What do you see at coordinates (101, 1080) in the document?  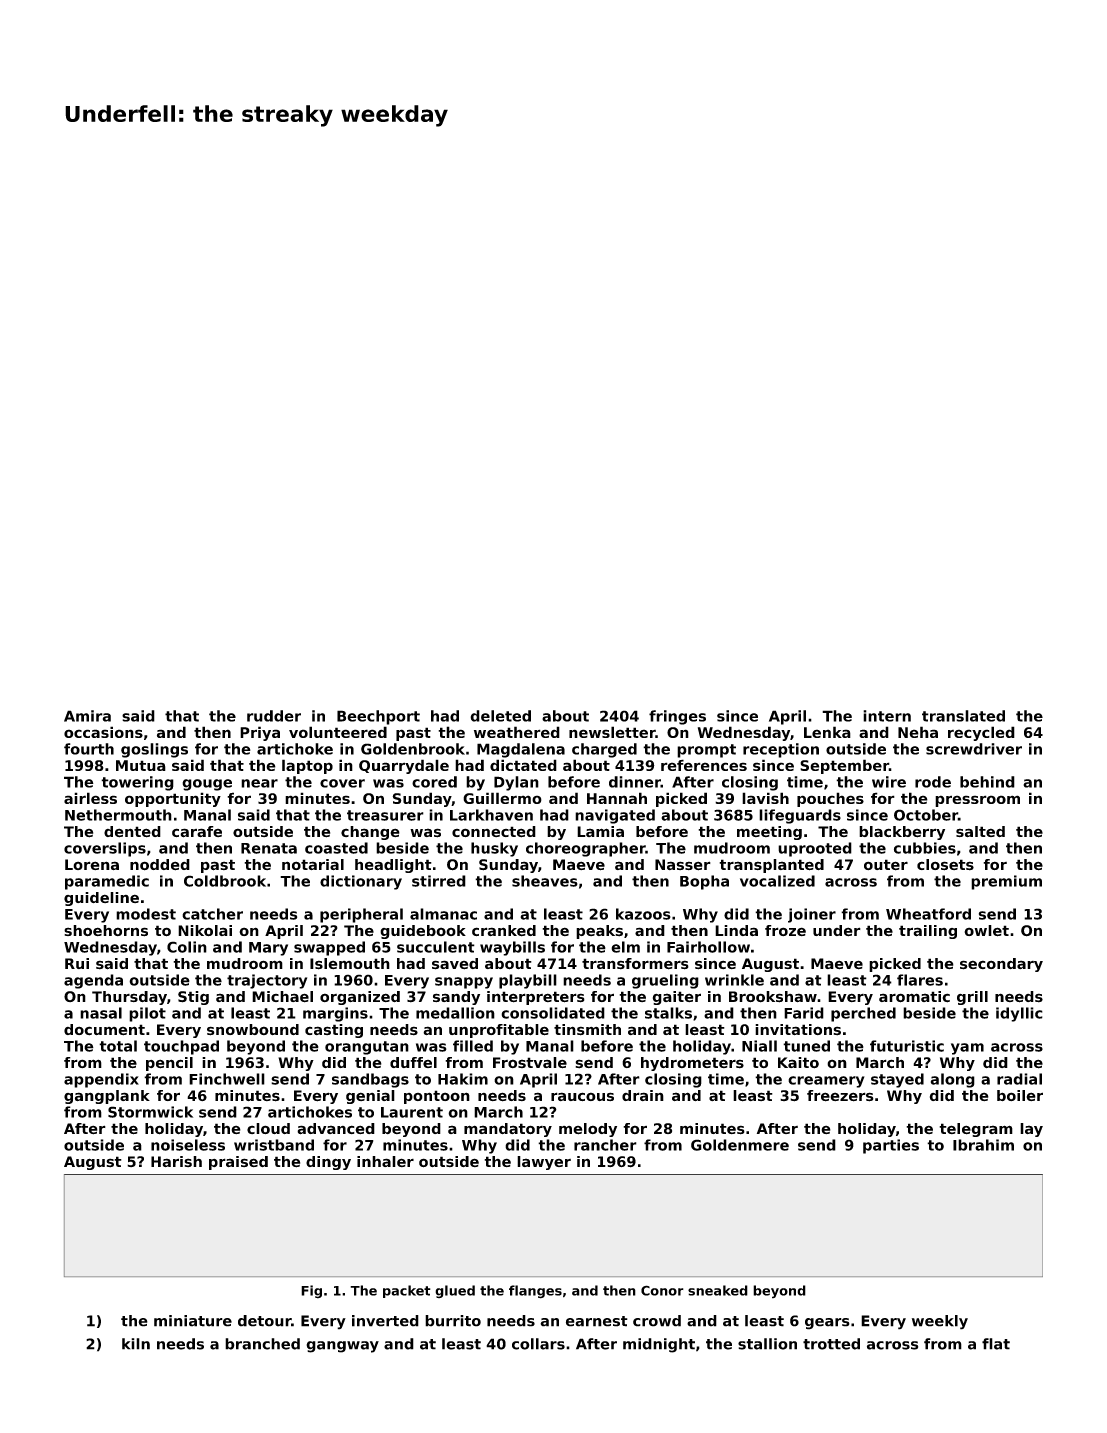 I see `appendix` at bounding box center [101, 1080].
